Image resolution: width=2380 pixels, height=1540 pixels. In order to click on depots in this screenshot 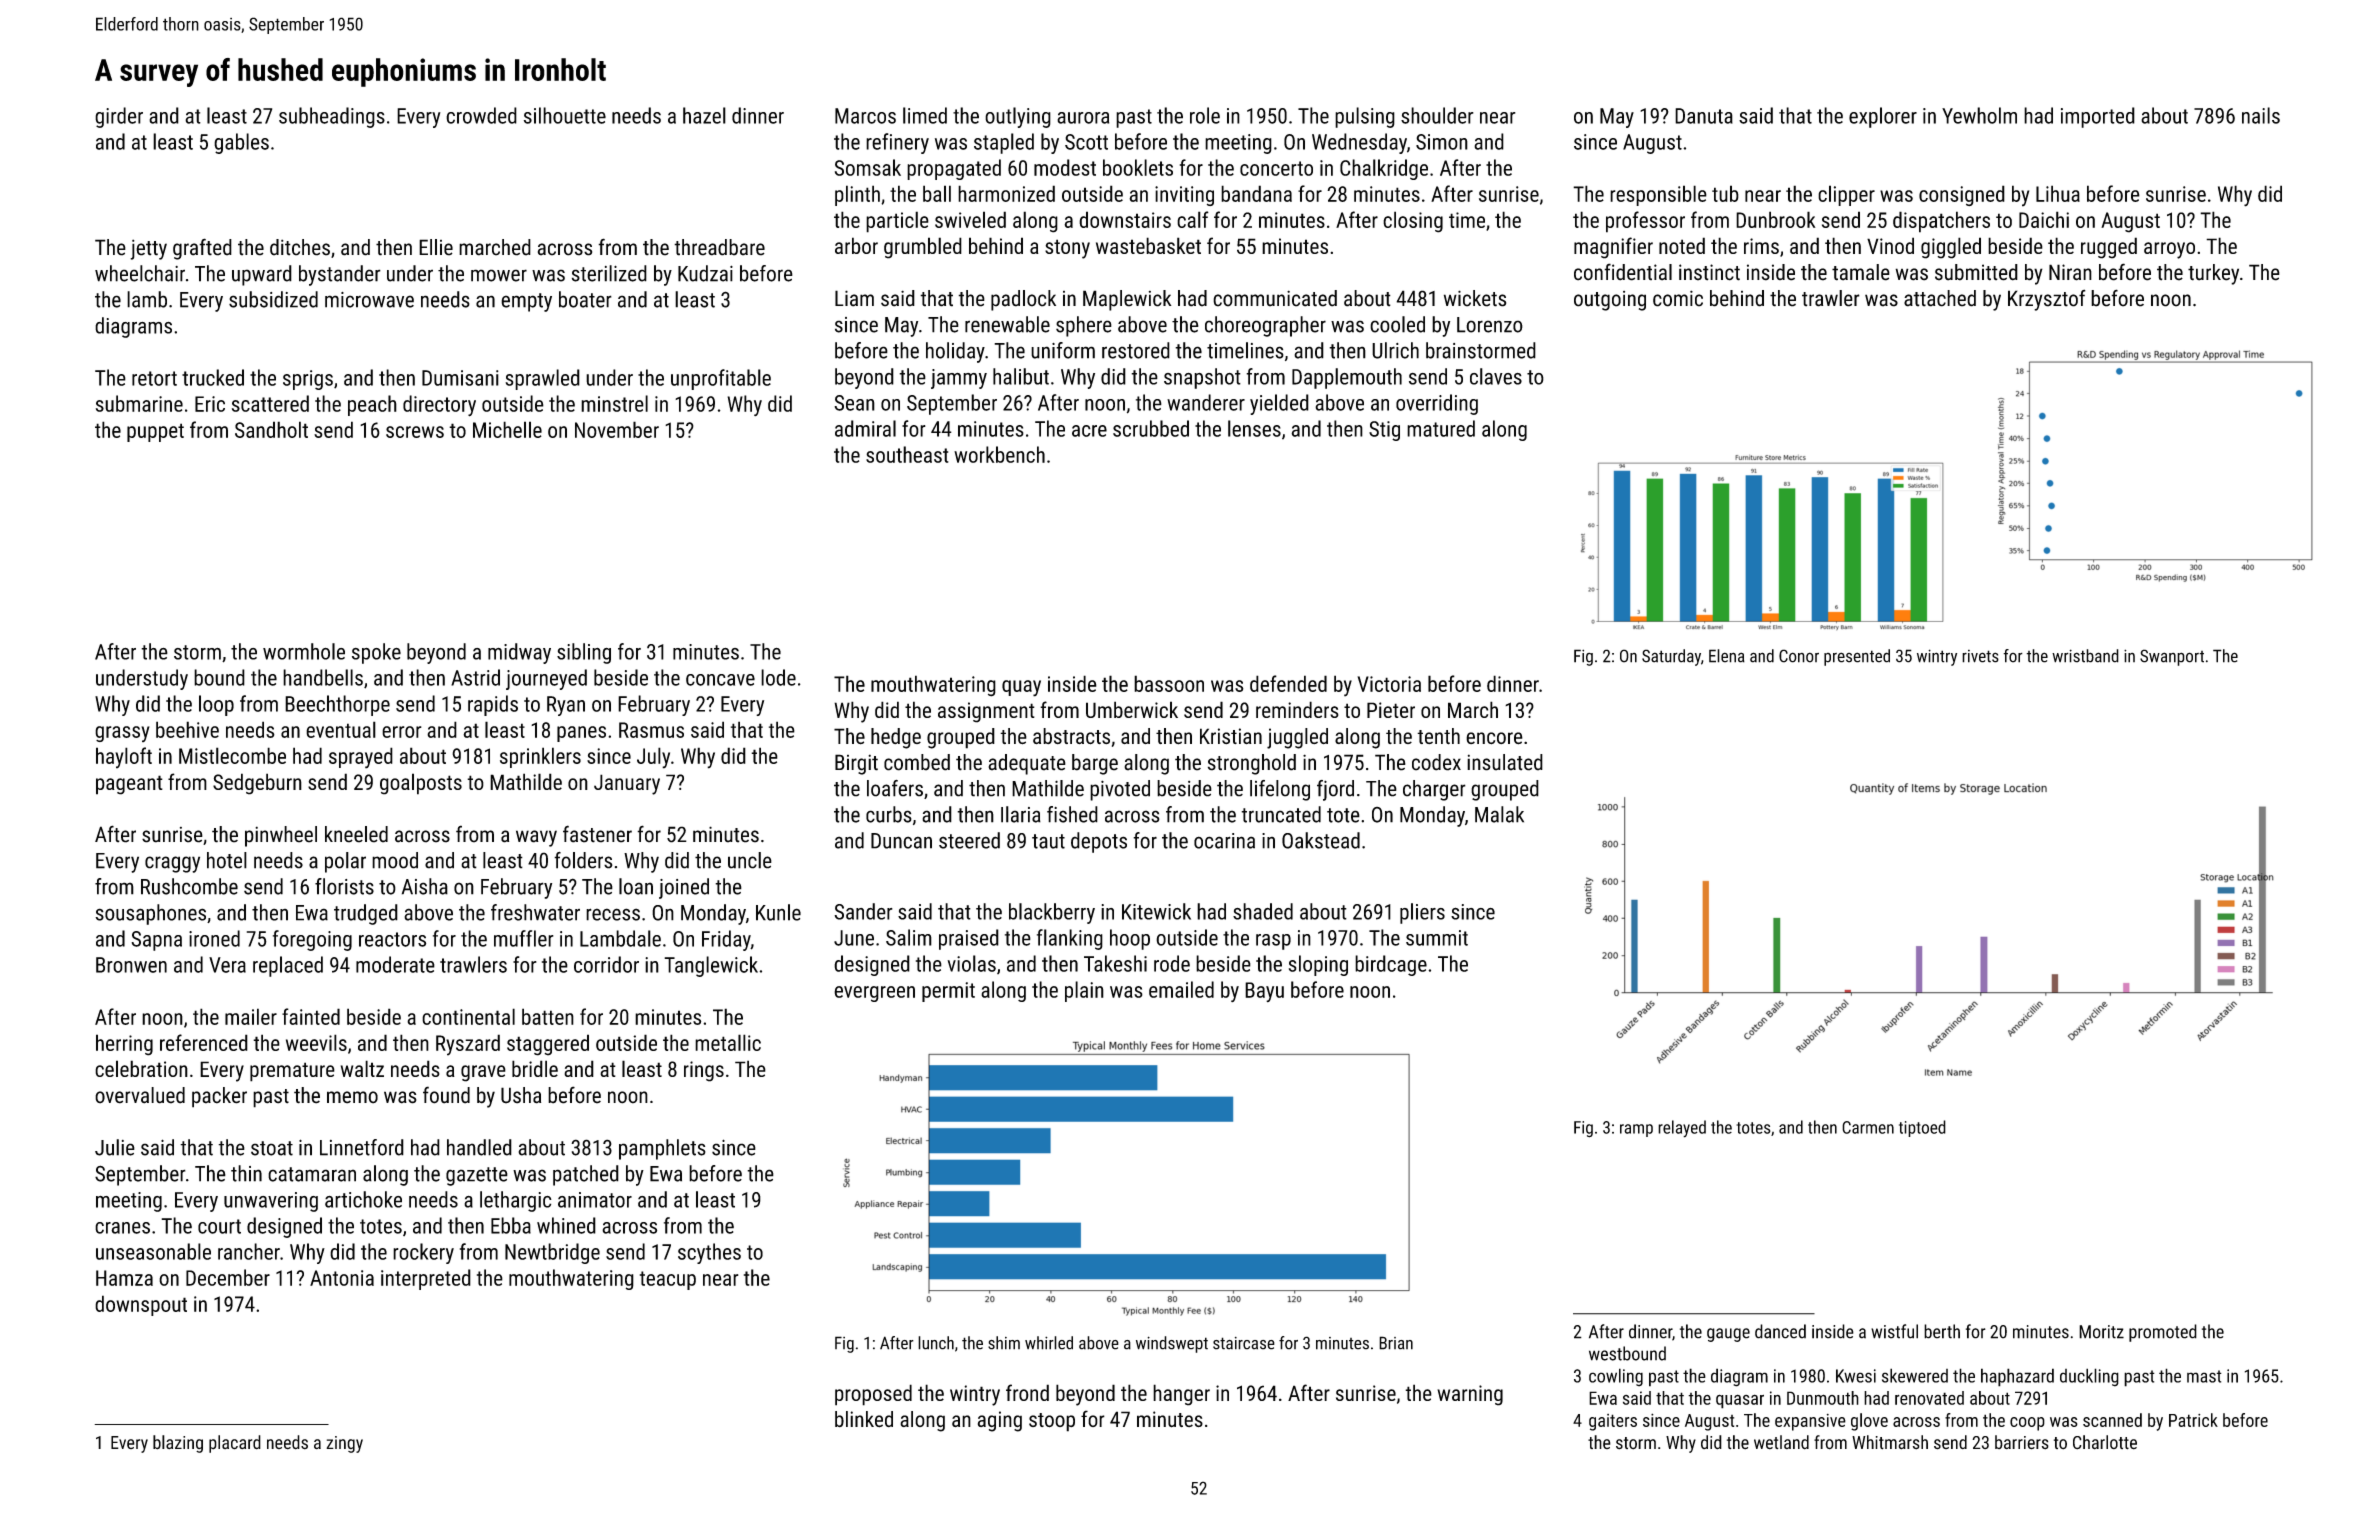, I will do `click(1099, 842)`.
